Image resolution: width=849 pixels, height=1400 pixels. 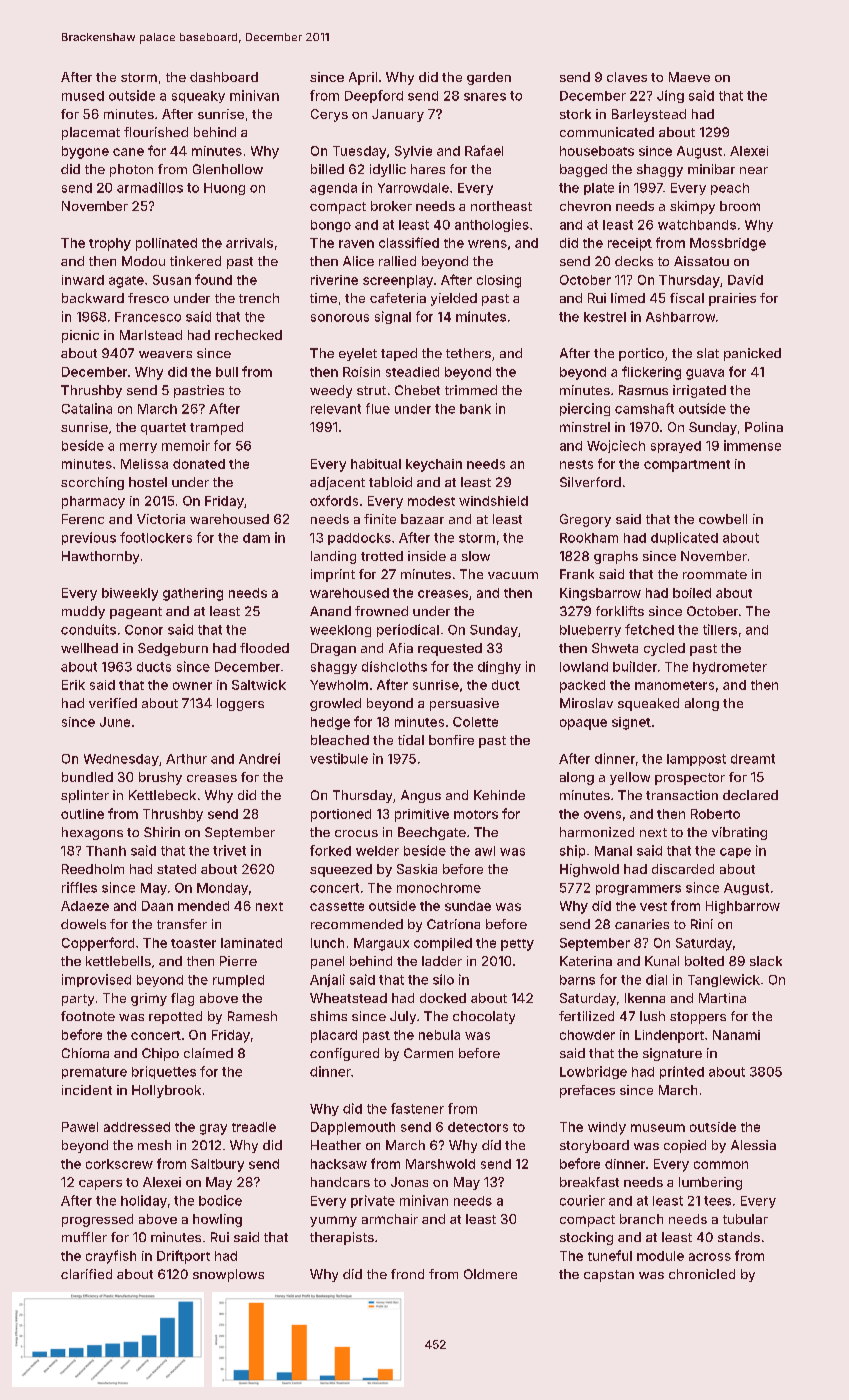 What do you see at coordinates (493, 501) in the screenshot?
I see `windshield` at bounding box center [493, 501].
